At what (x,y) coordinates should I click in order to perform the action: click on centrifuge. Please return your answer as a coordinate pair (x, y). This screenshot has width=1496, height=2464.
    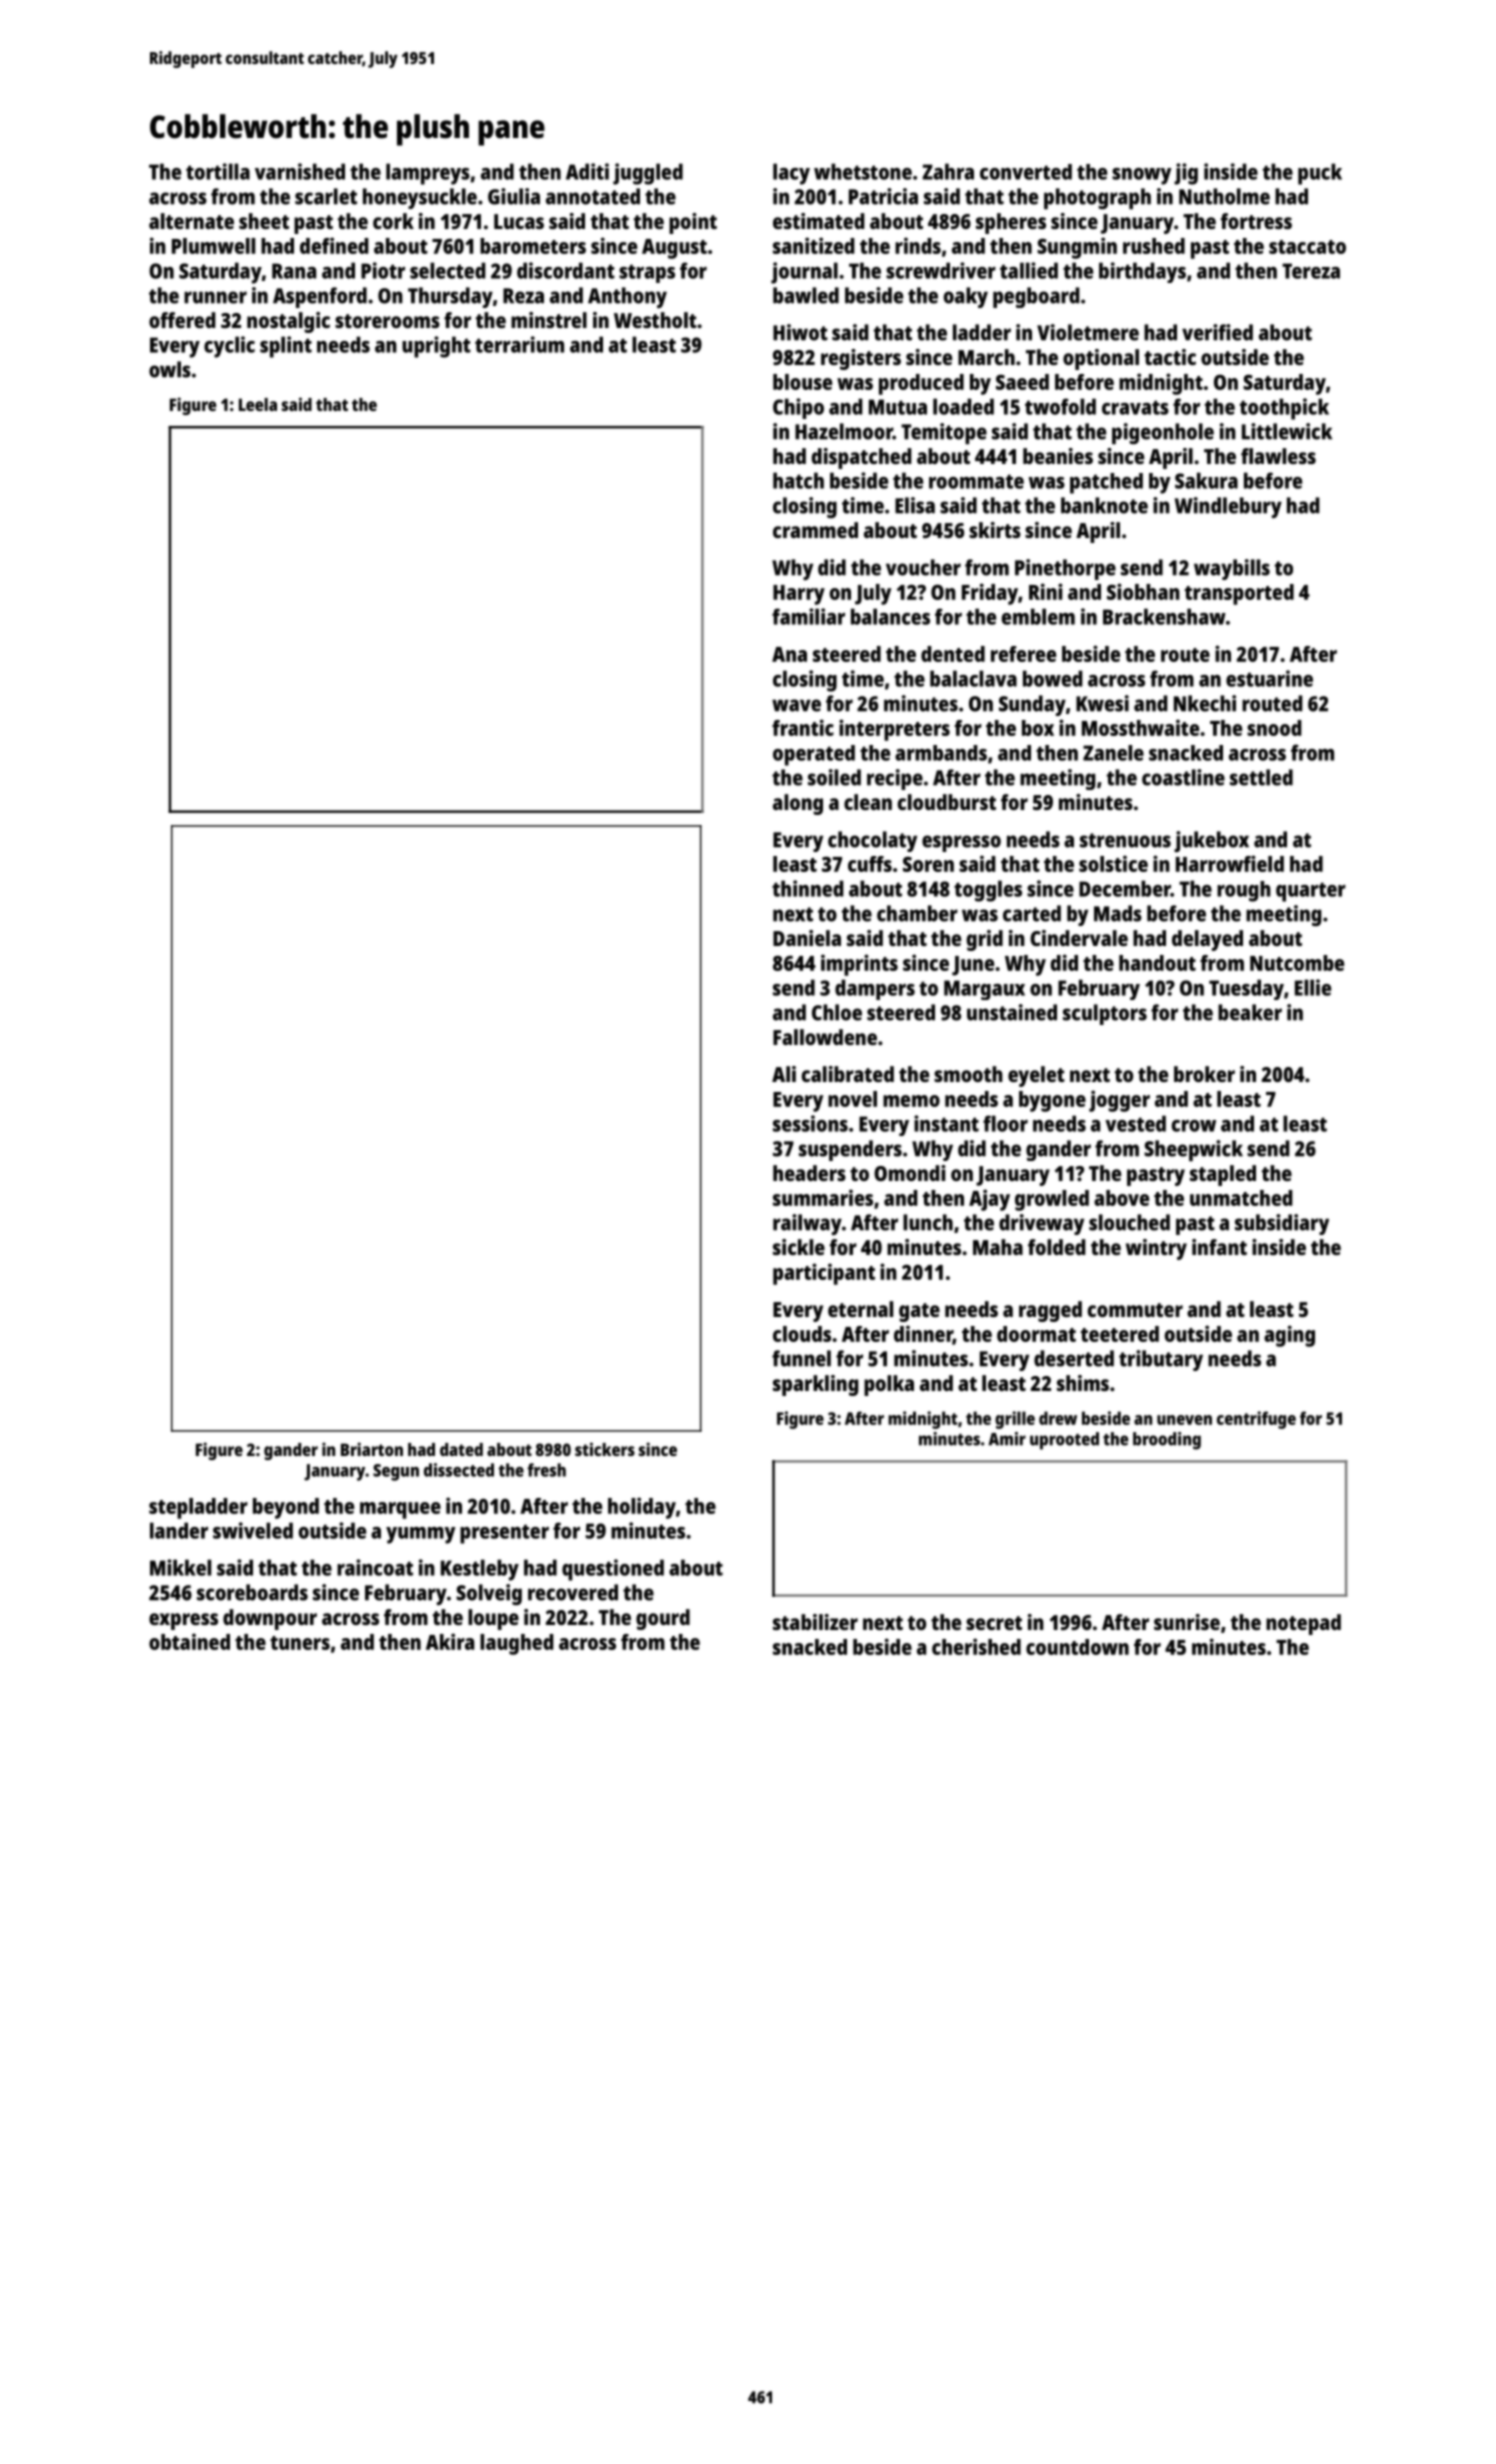
    Looking at the image, I should click on (1256, 1420).
